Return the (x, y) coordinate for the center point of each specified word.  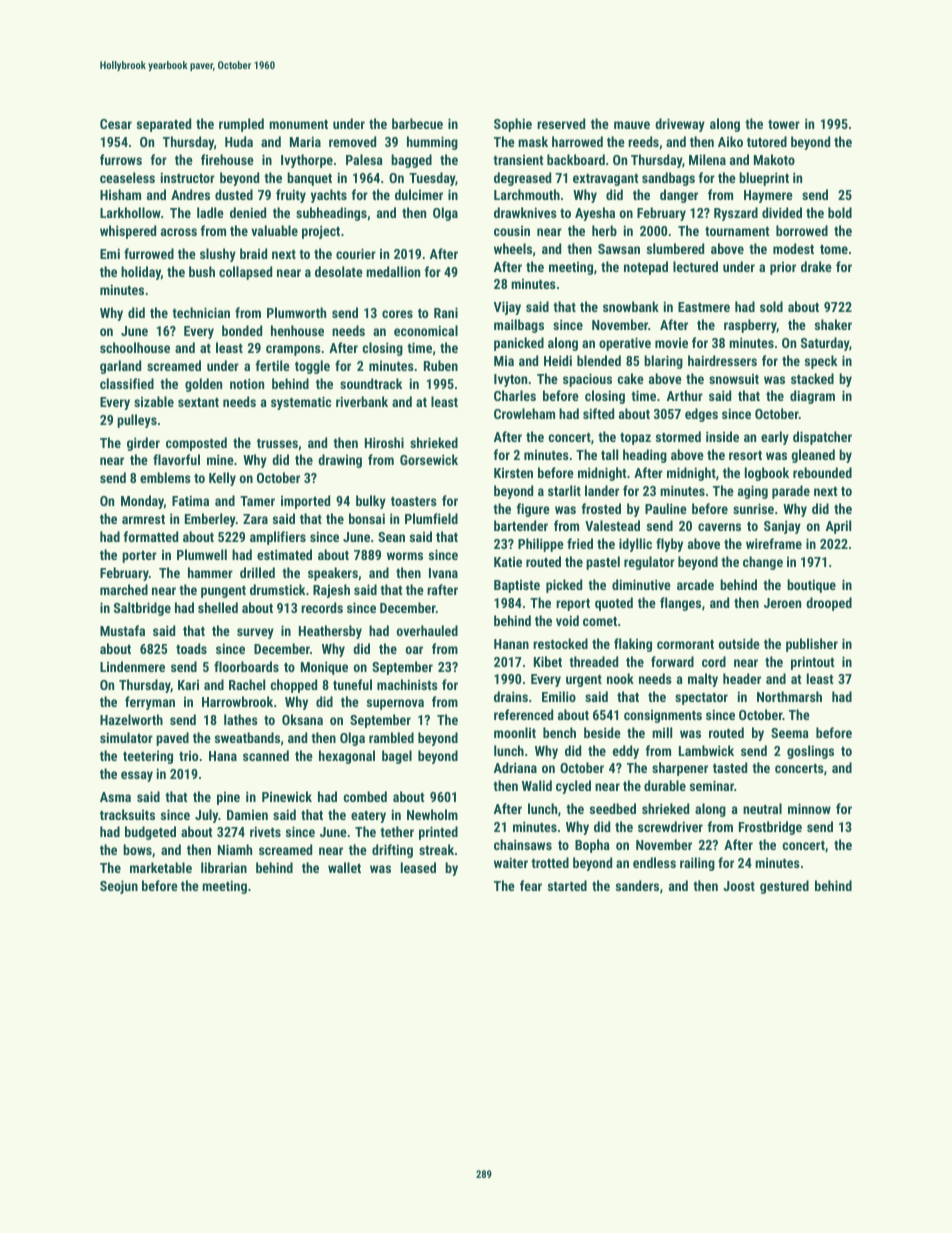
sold (771, 306)
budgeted (150, 833)
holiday (141, 273)
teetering (148, 757)
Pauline (666, 508)
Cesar (116, 124)
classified (127, 383)
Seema (790, 733)
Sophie (513, 125)
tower (784, 124)
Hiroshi (384, 442)
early (775, 438)
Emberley (210, 520)
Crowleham (524, 413)
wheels (513, 248)
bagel (397, 757)
